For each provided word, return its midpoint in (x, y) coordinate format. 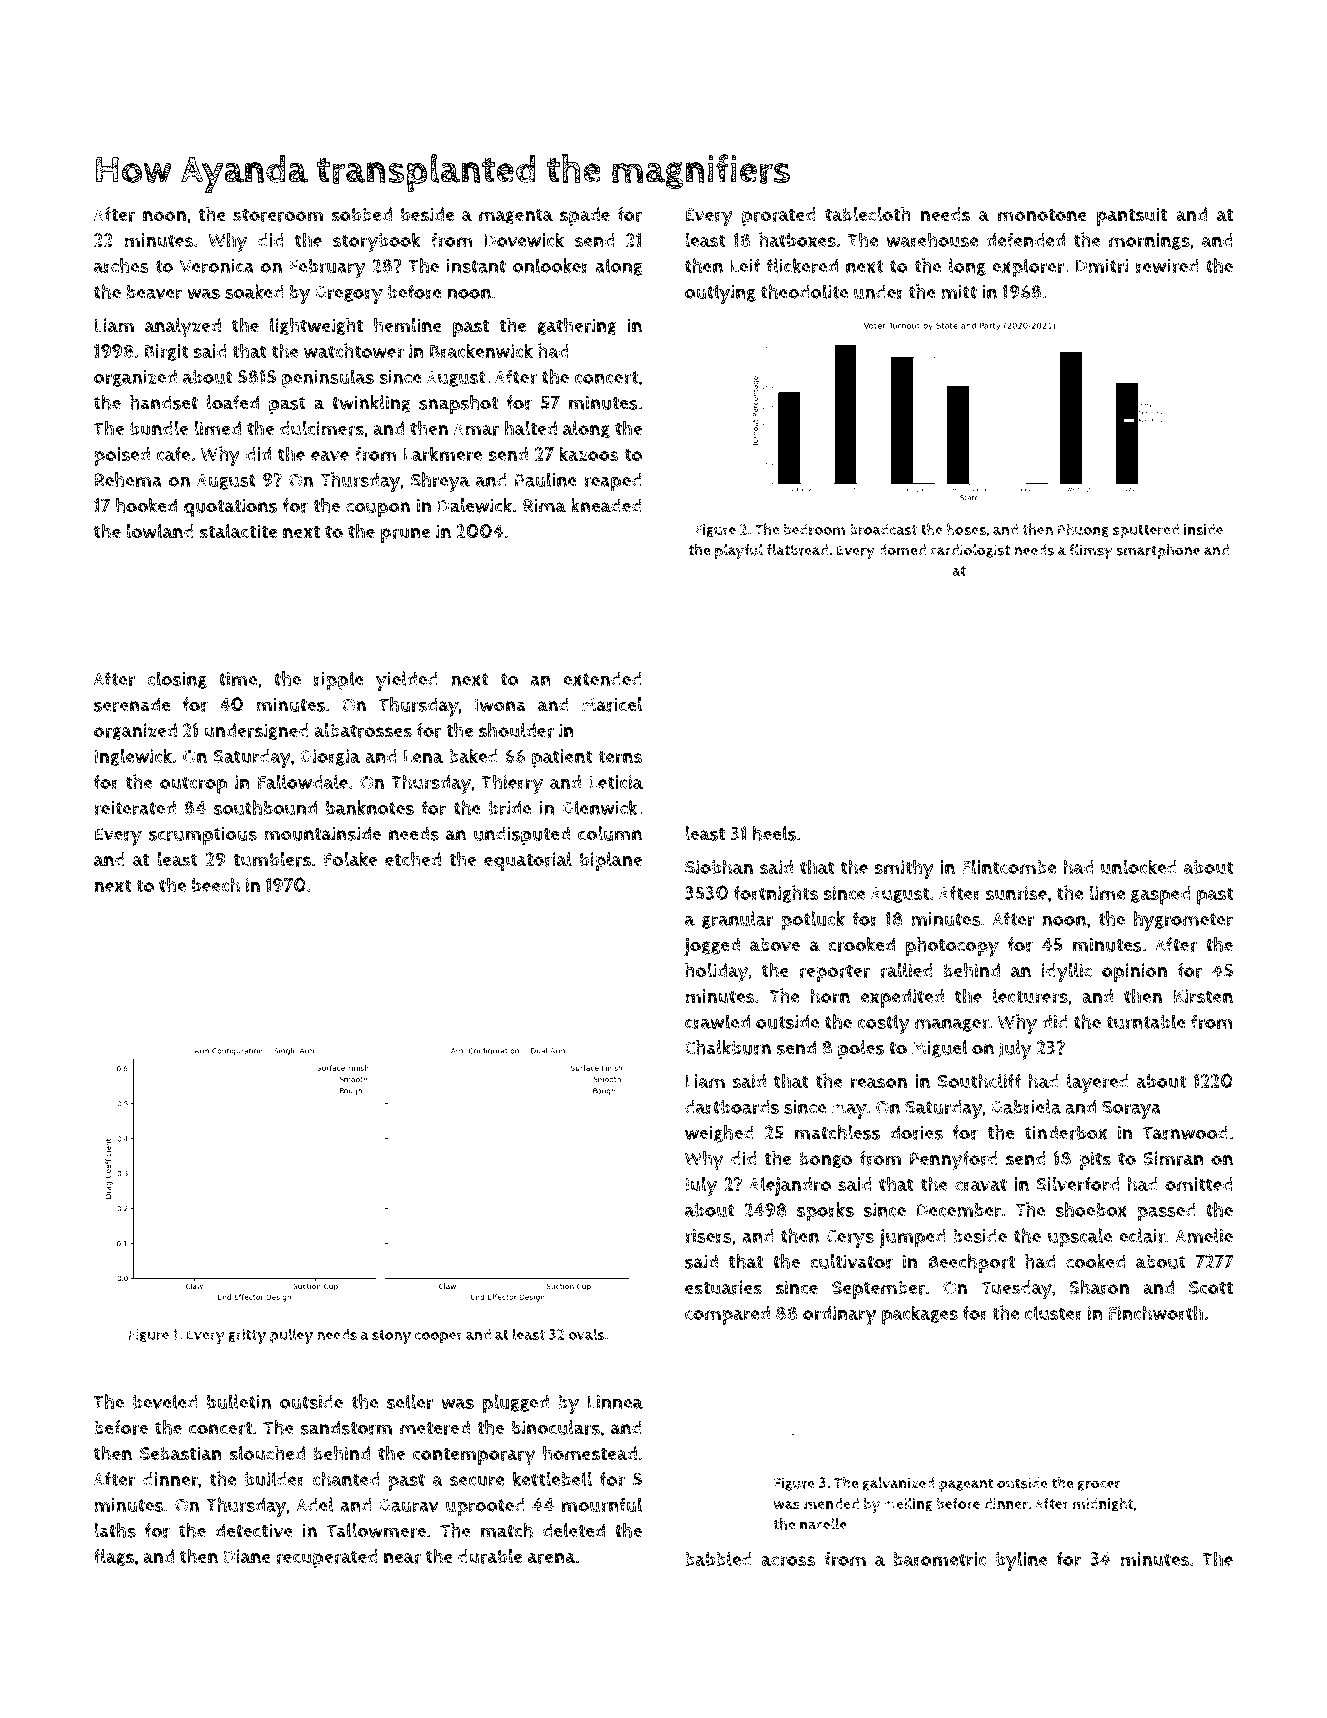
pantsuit (1132, 216)
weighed (719, 1134)
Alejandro (790, 1186)
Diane (247, 1556)
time (238, 679)
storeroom (278, 215)
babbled (718, 1558)
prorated (779, 216)
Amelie (1204, 1235)
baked (473, 756)
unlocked (1139, 867)
